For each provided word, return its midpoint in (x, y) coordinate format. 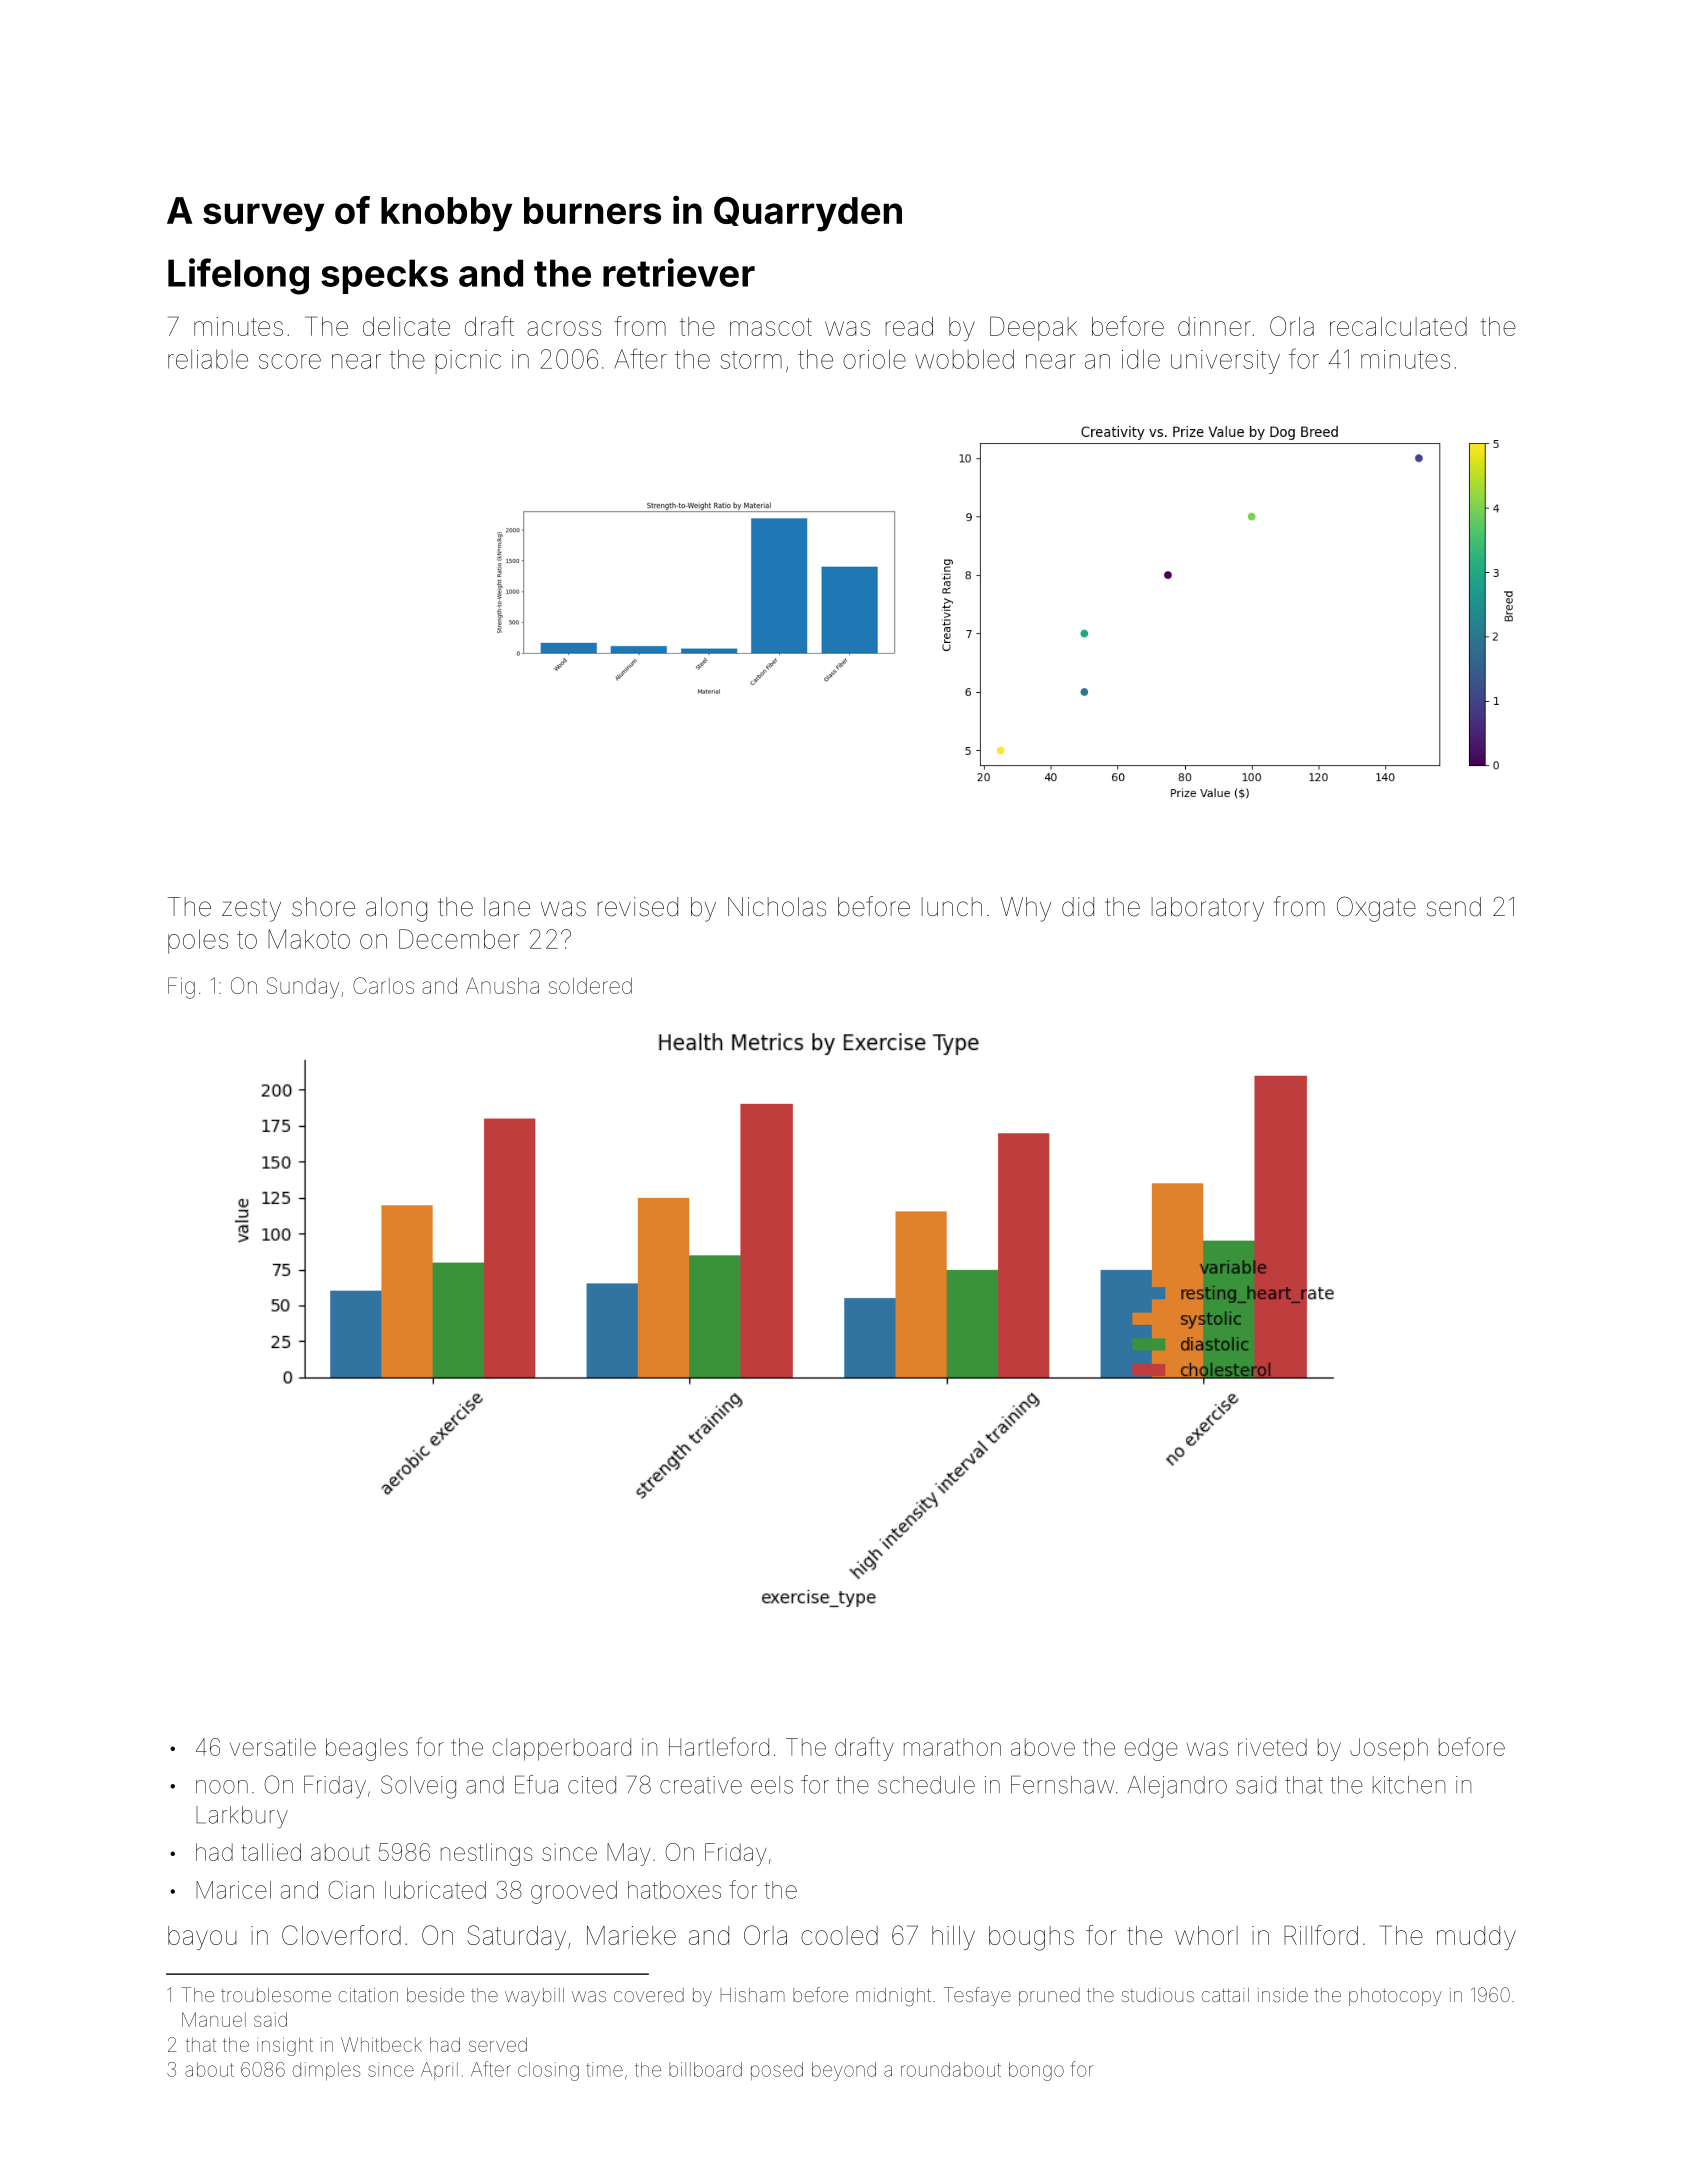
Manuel (214, 2019)
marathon (952, 1747)
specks (384, 276)
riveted (1272, 1747)
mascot (771, 327)
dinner (1214, 326)
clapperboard (562, 1749)
